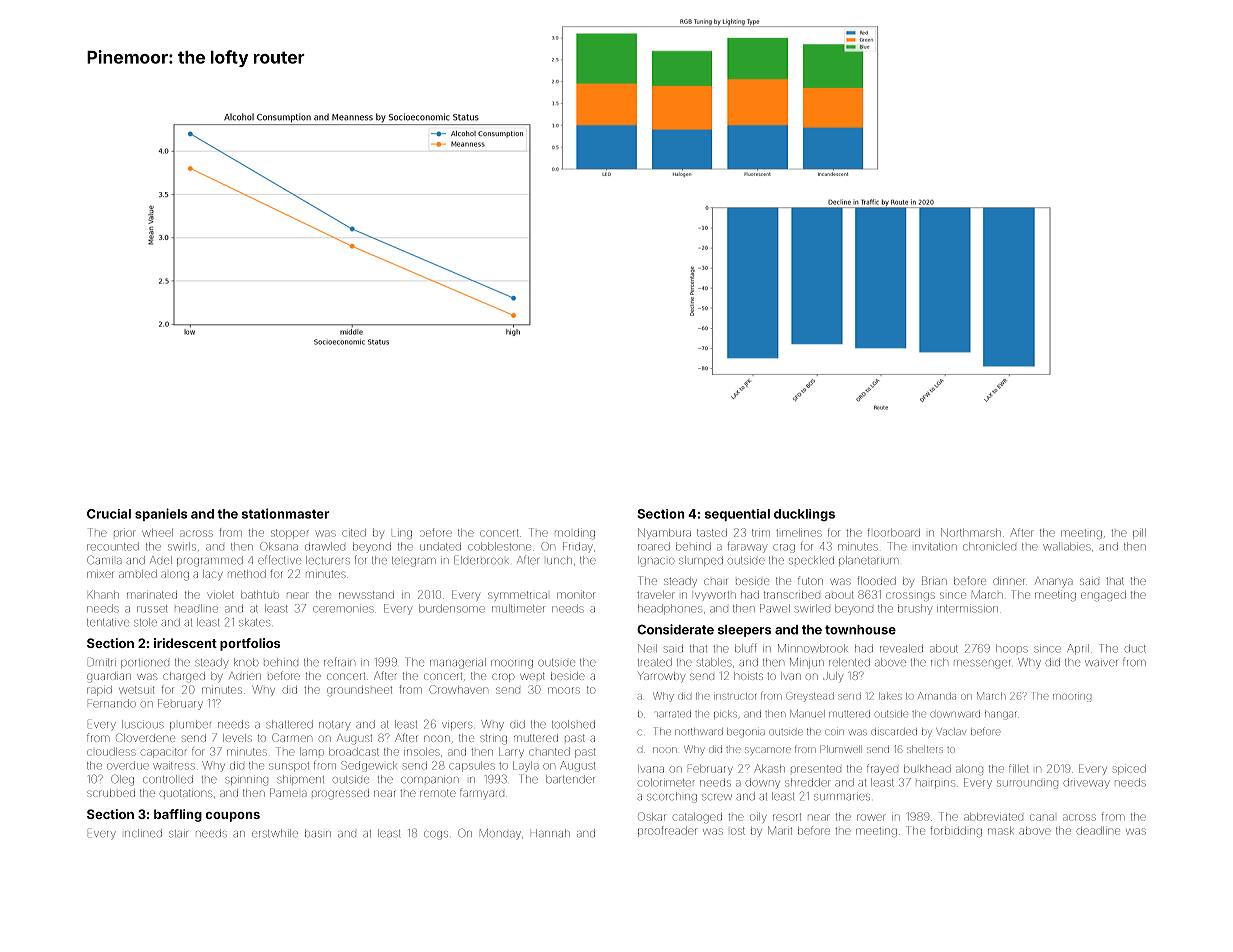 The height and width of the screenshot is (952, 1233). Describe the element at coordinates (472, 766) in the screenshot. I see `capsules` at that location.
